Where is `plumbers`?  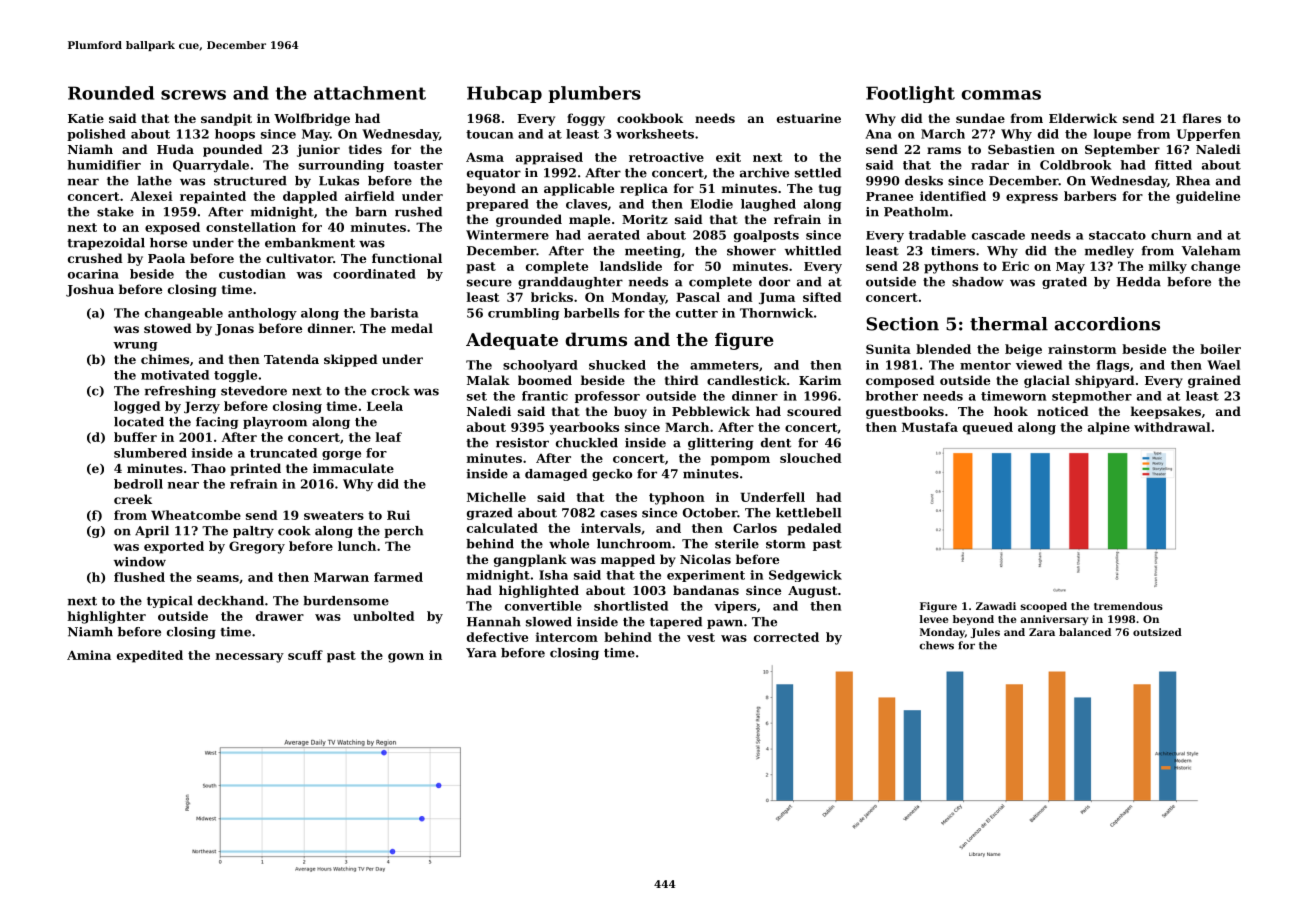
plumbers is located at coordinates (594, 94).
